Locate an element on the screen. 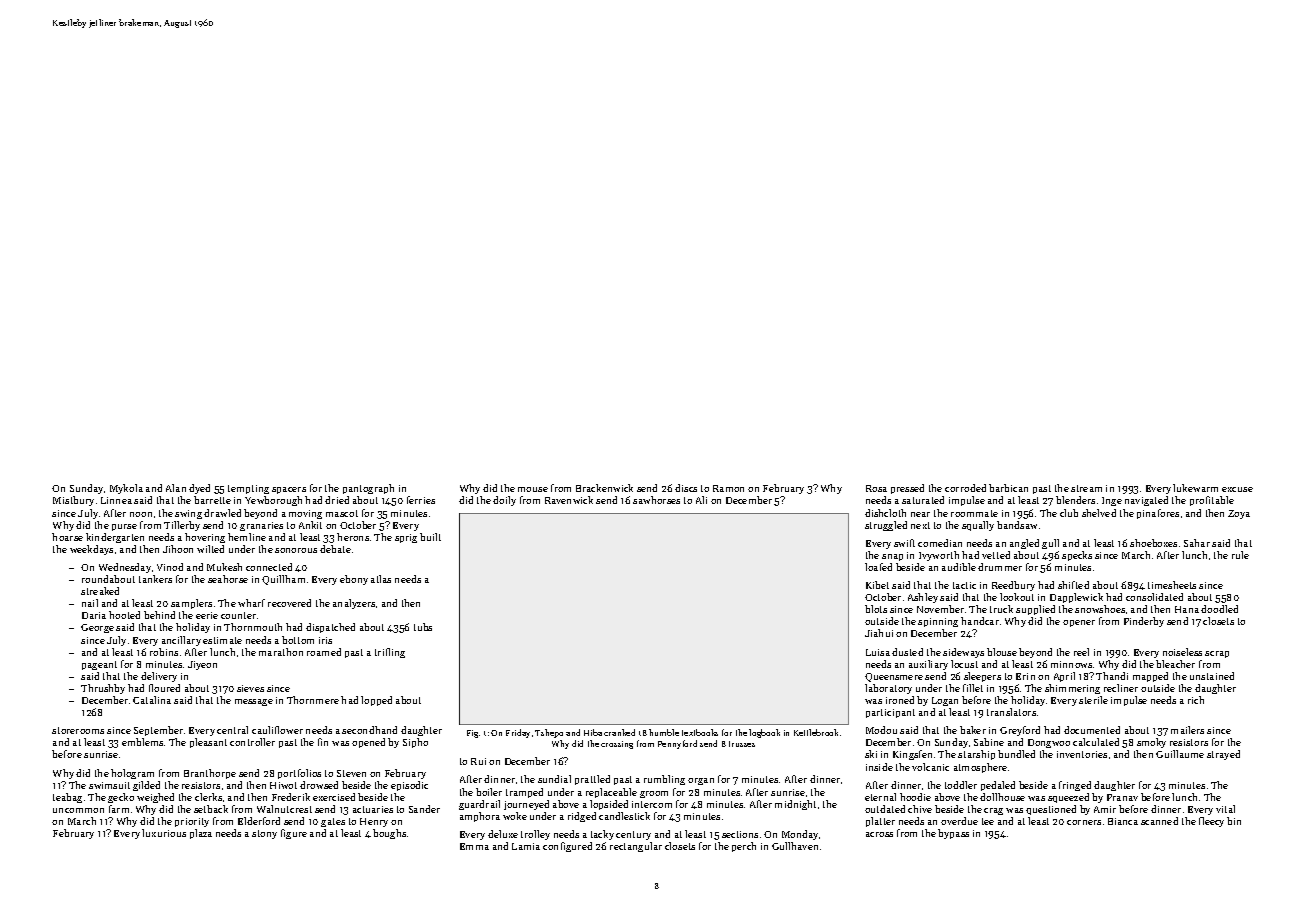  candlestick is located at coordinates (624, 816).
